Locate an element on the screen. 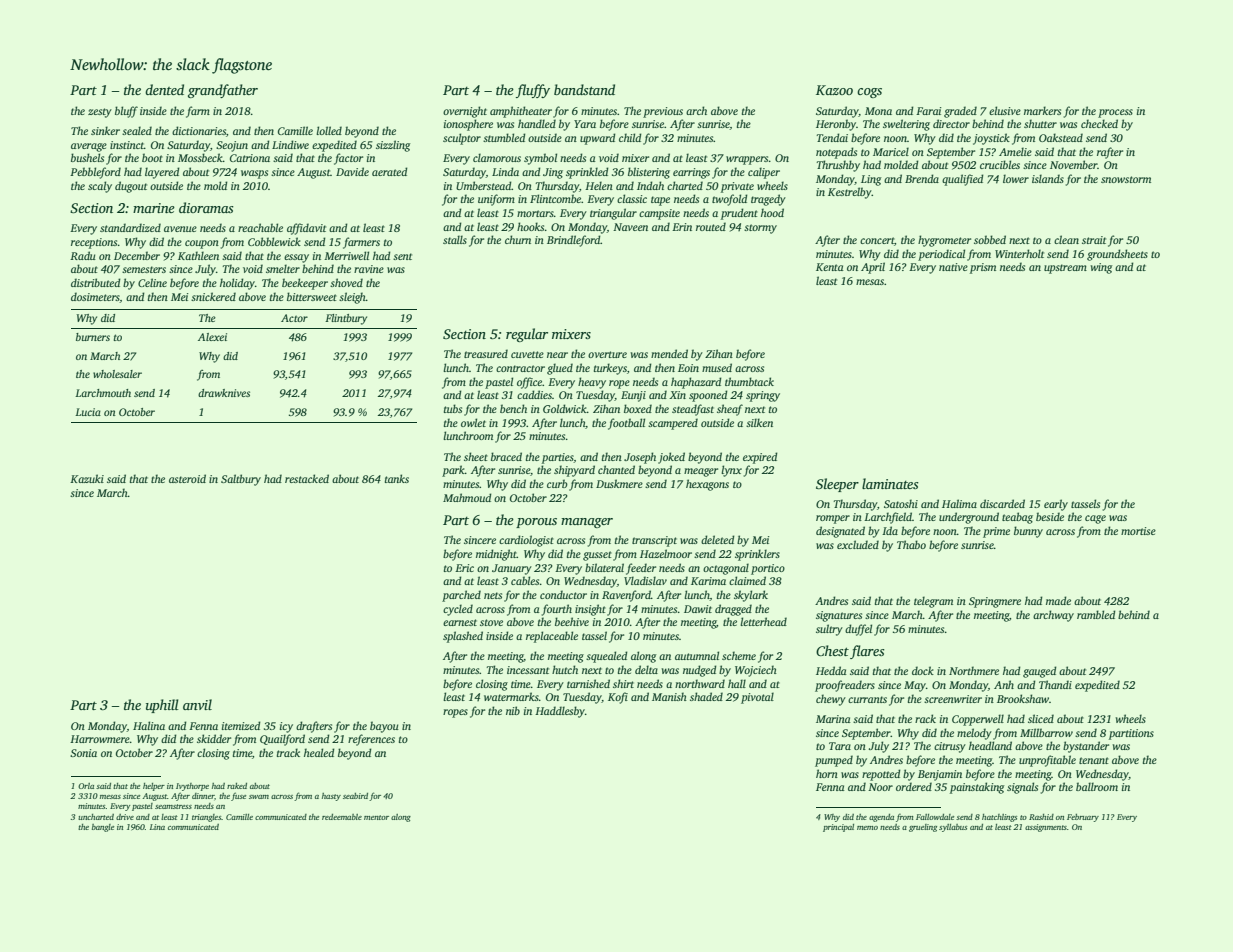  caddies is located at coordinates (534, 394).
